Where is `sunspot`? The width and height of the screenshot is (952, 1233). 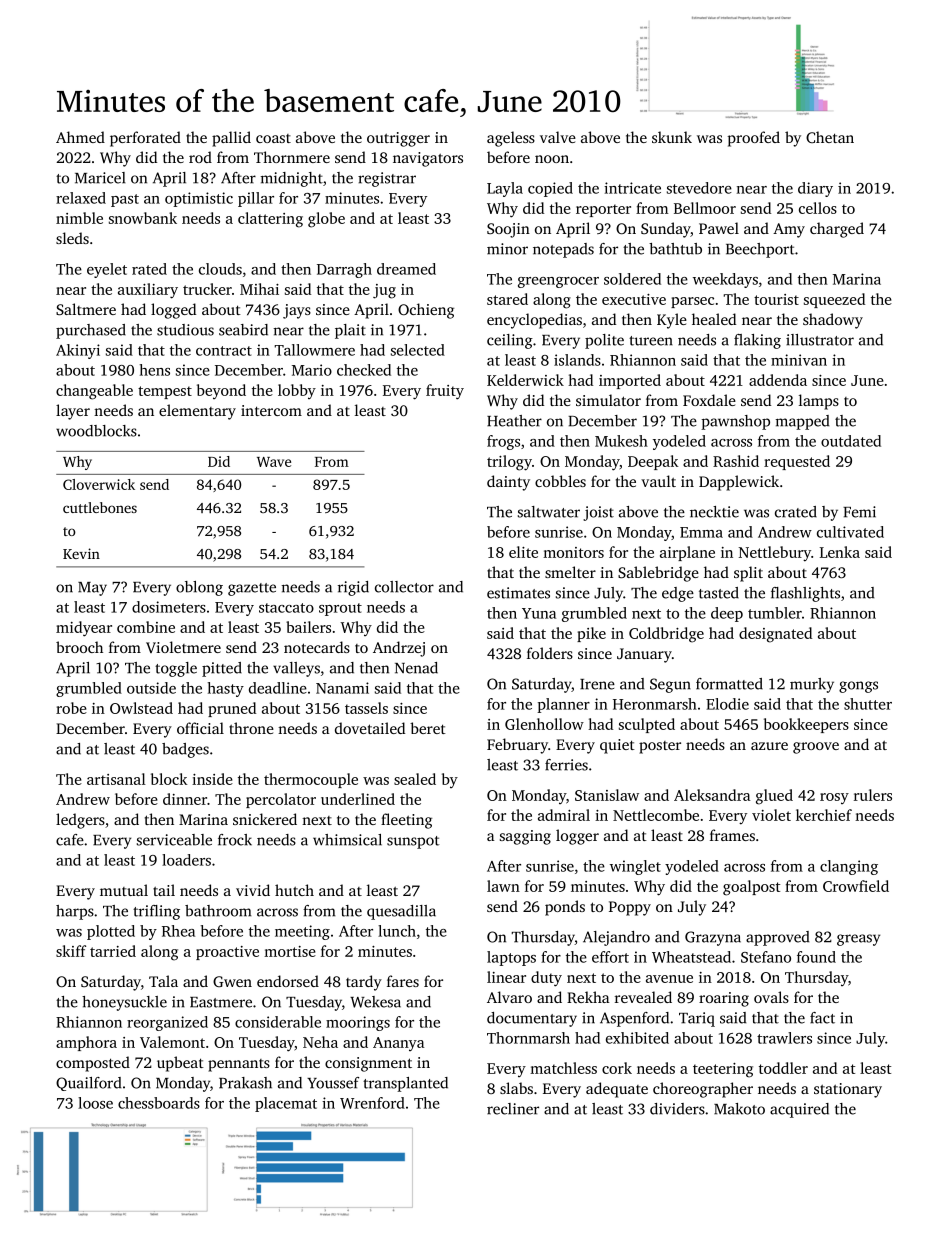
sunspot is located at coordinates (413, 842).
